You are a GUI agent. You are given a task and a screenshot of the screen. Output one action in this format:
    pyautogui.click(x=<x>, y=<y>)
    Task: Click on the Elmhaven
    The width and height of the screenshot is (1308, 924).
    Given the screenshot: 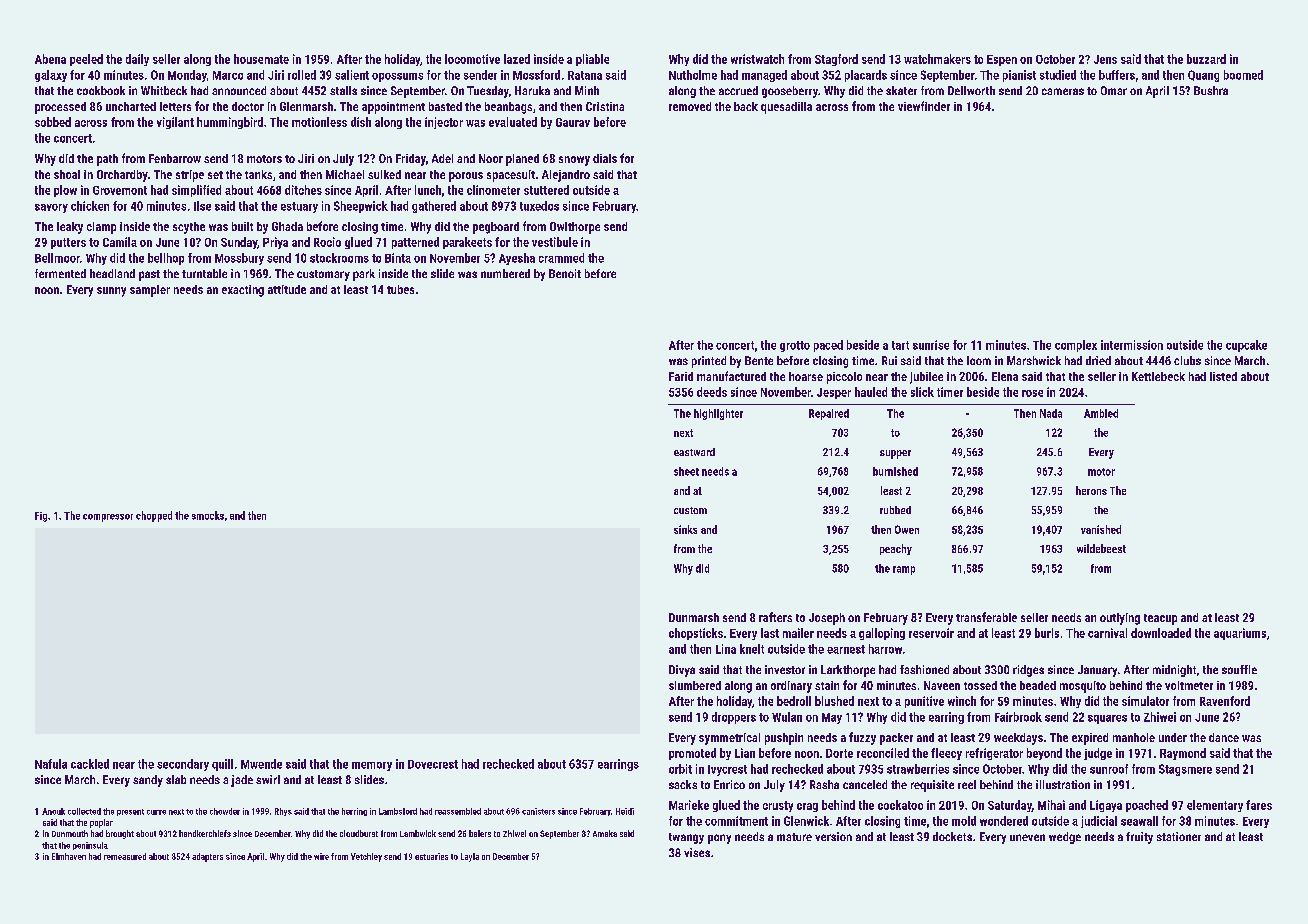 What is the action you would take?
    pyautogui.click(x=69, y=856)
